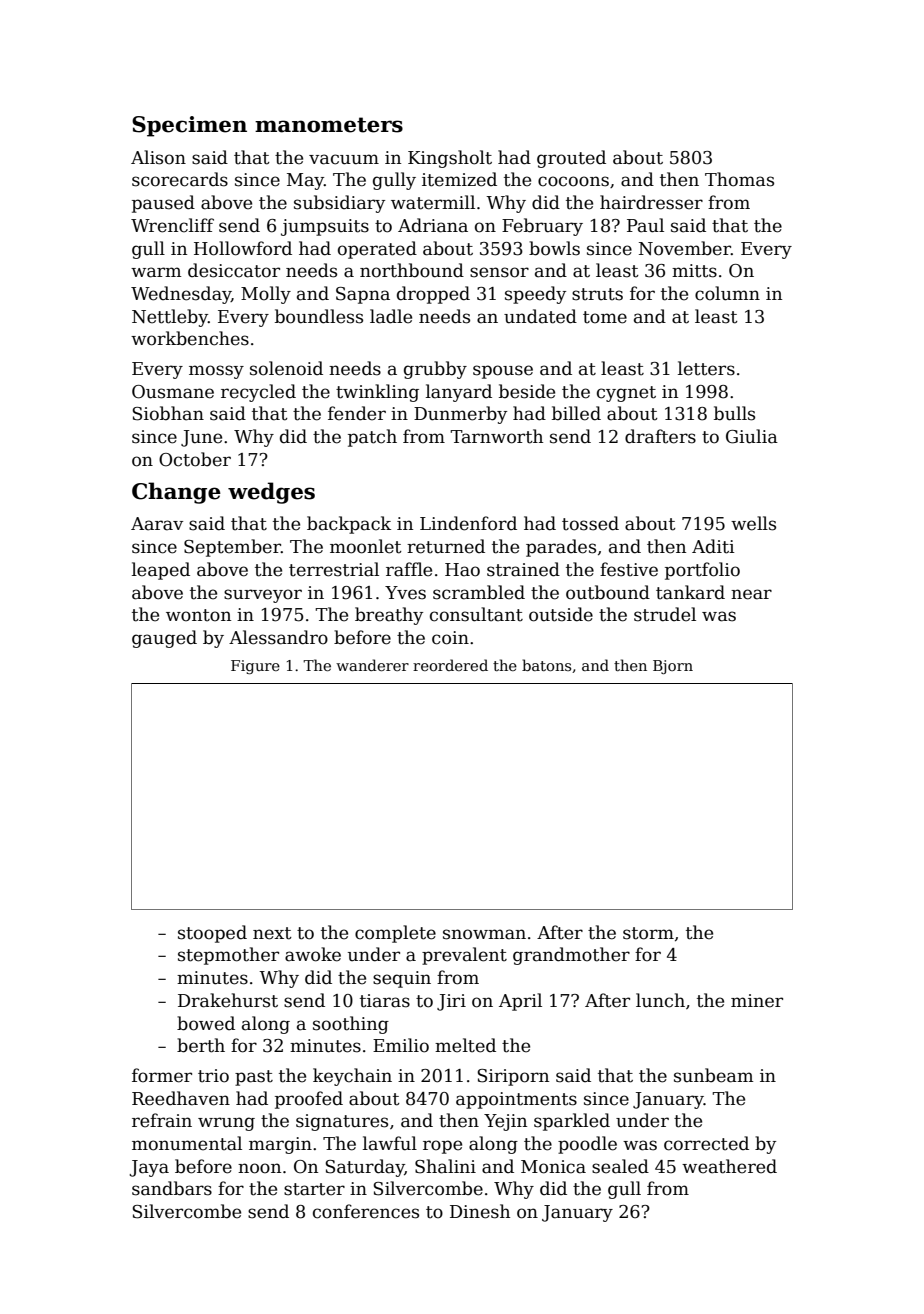  Describe the element at coordinates (176, 493) in the image. I see `Change` at that location.
